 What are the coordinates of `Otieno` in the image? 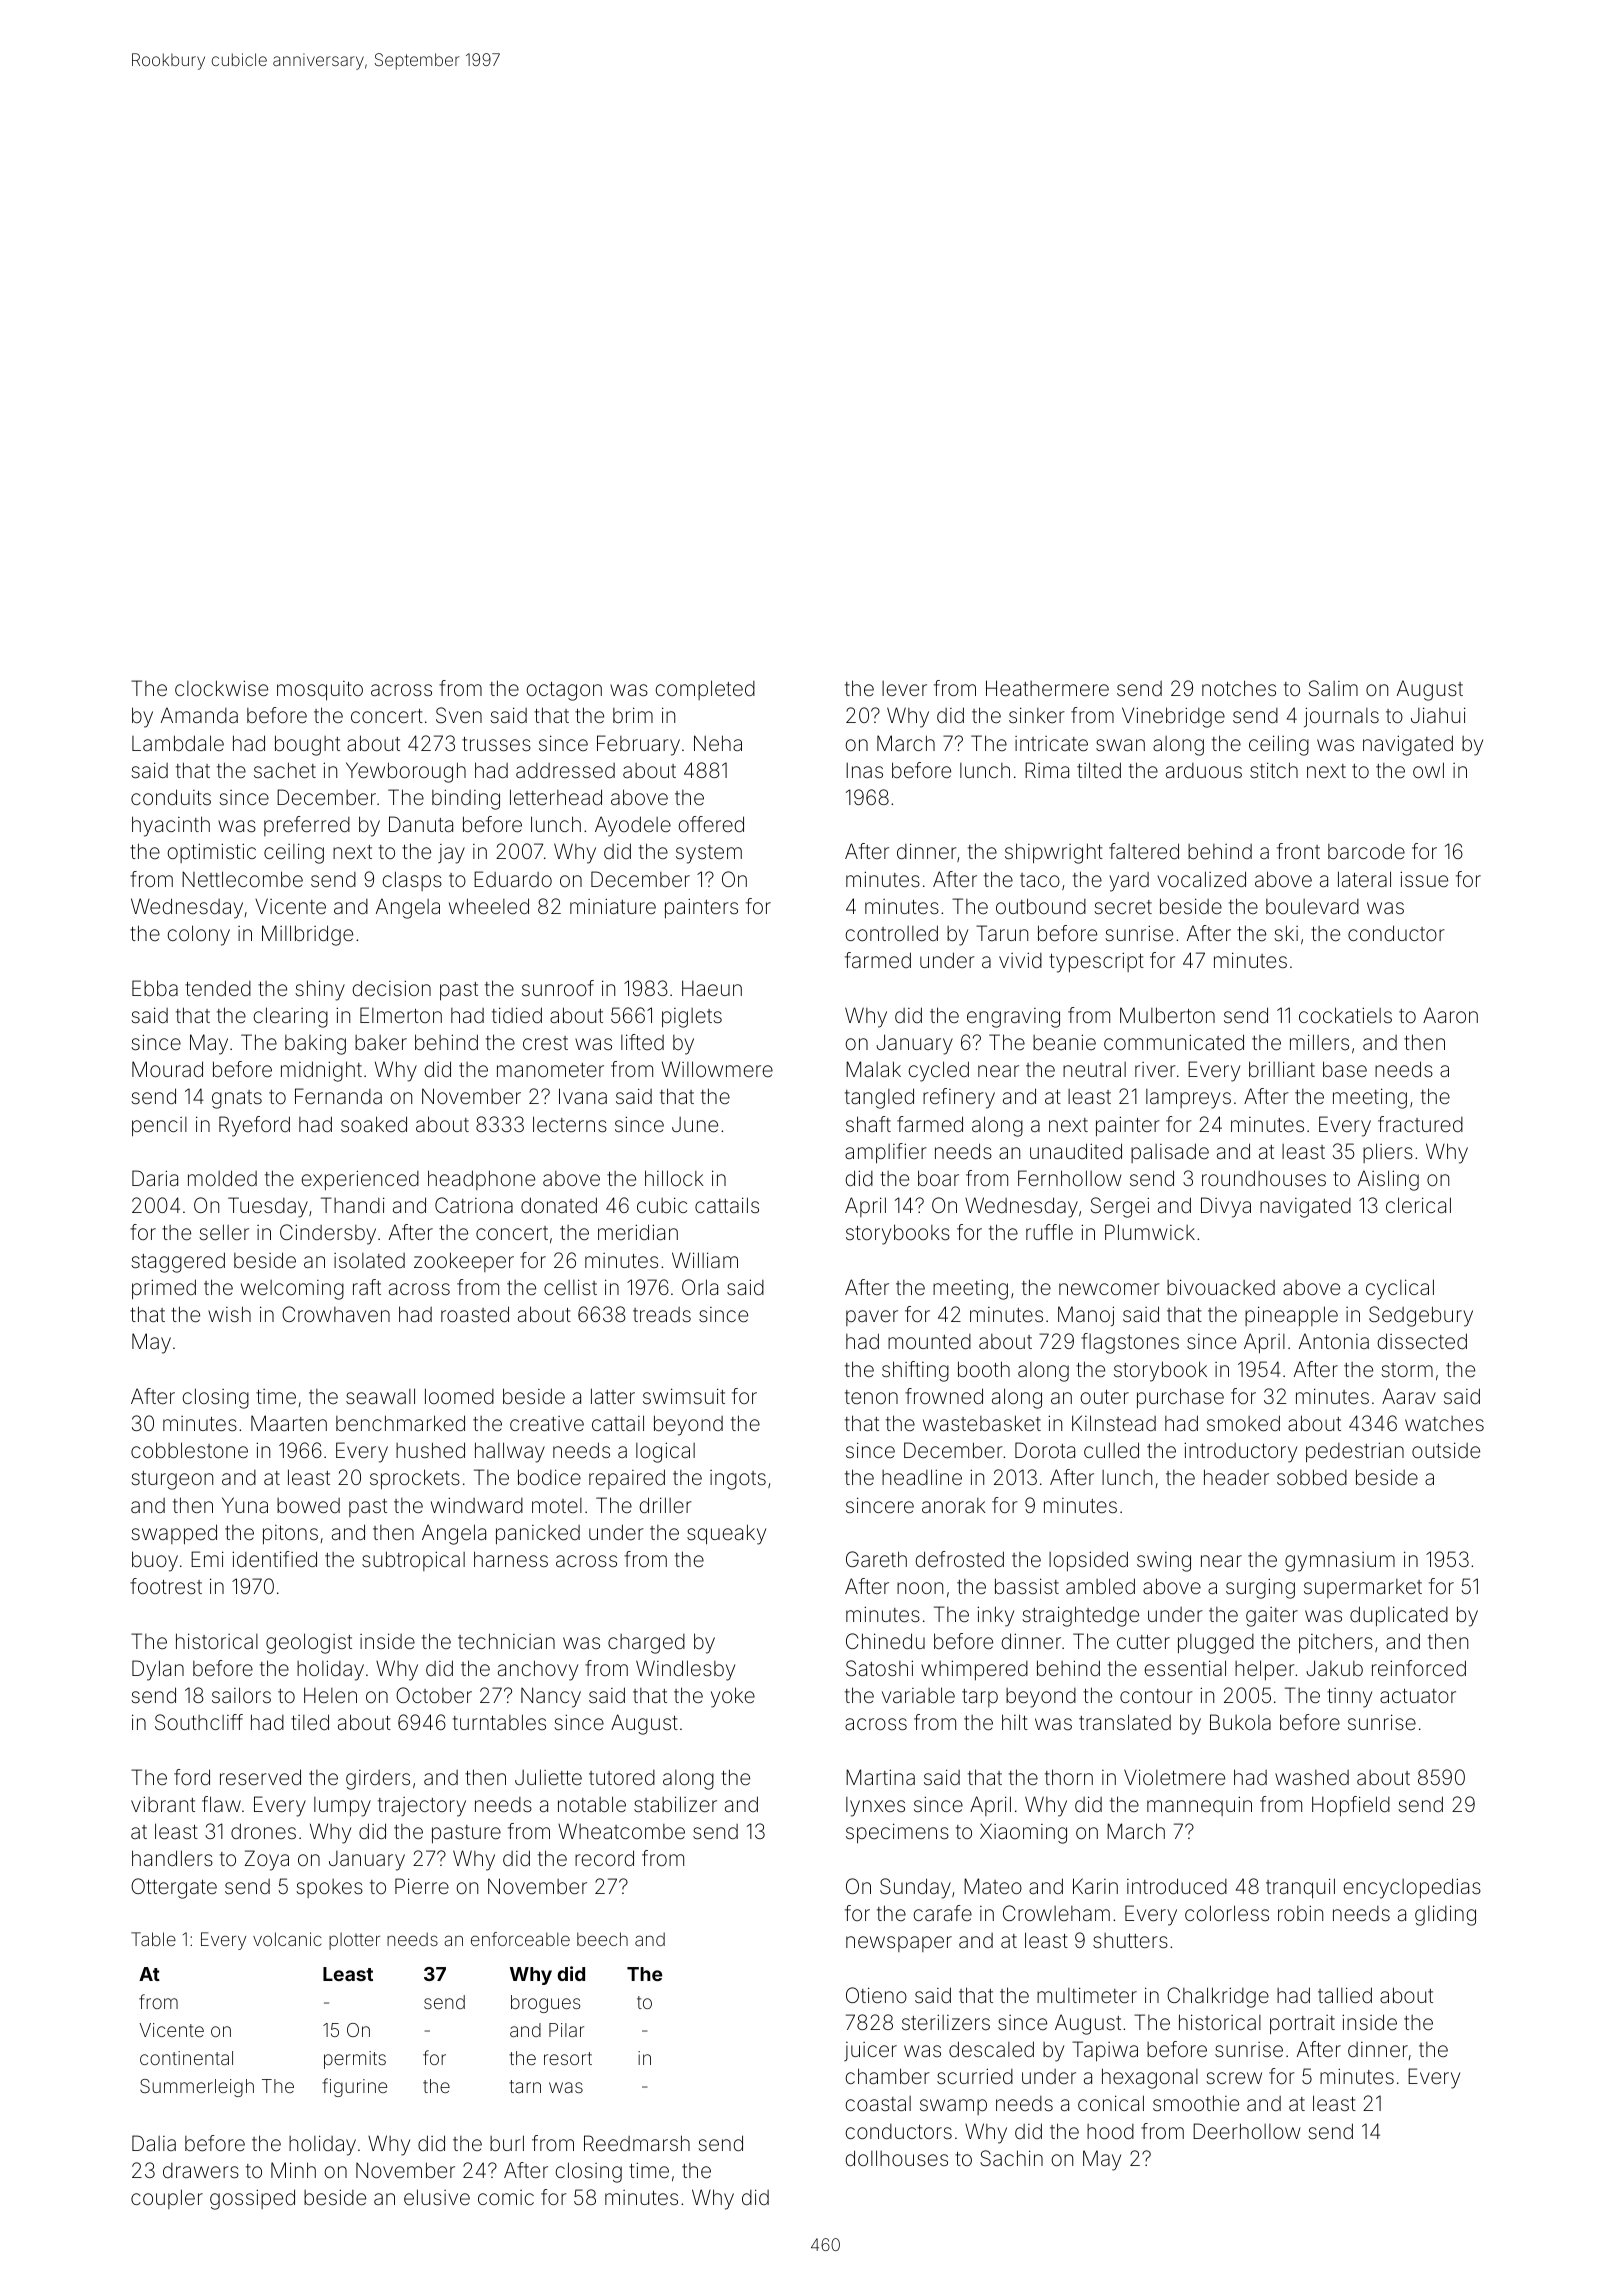 It's located at (876, 1995).
